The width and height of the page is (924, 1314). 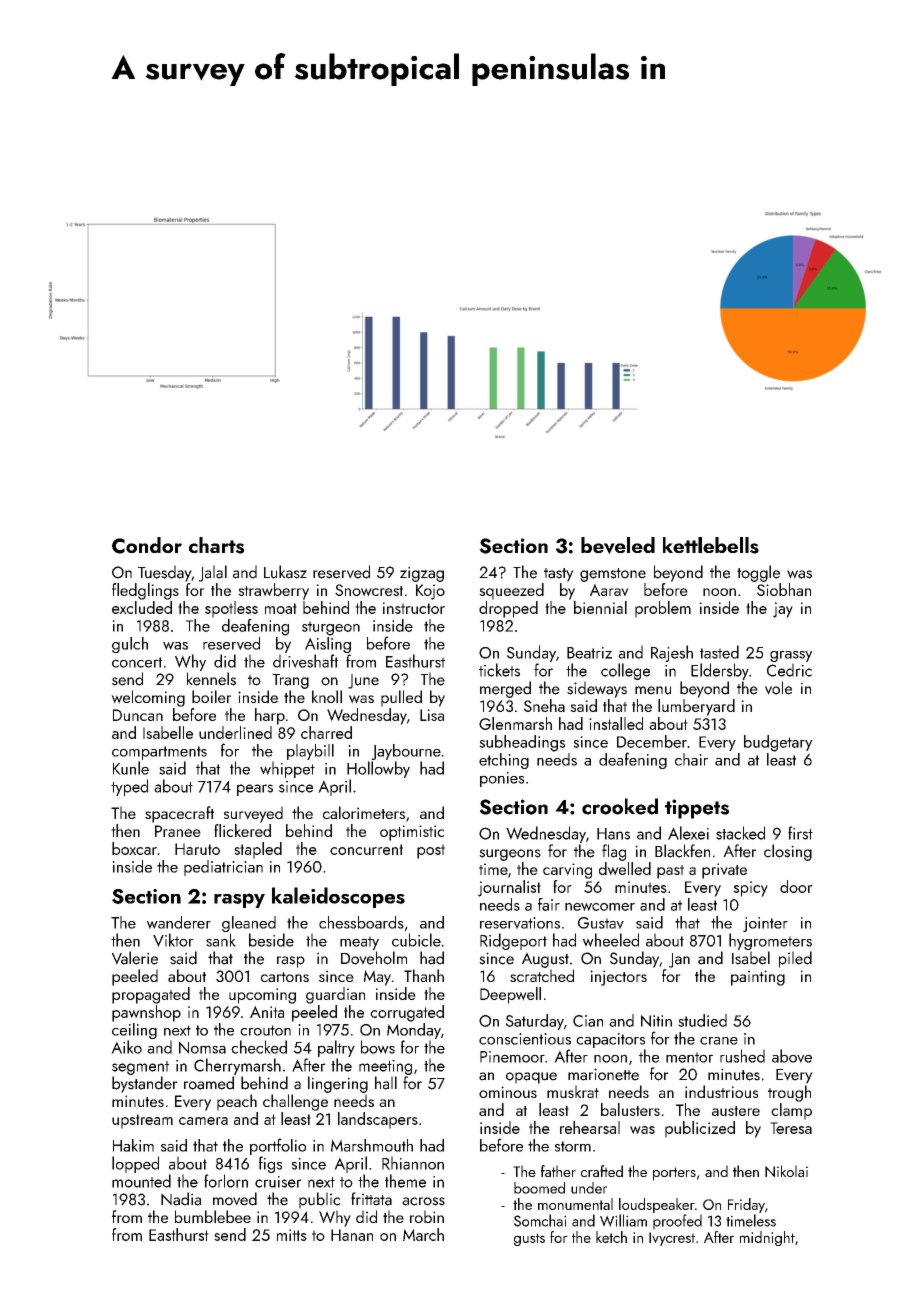 I want to click on zigzag, so click(x=422, y=574).
